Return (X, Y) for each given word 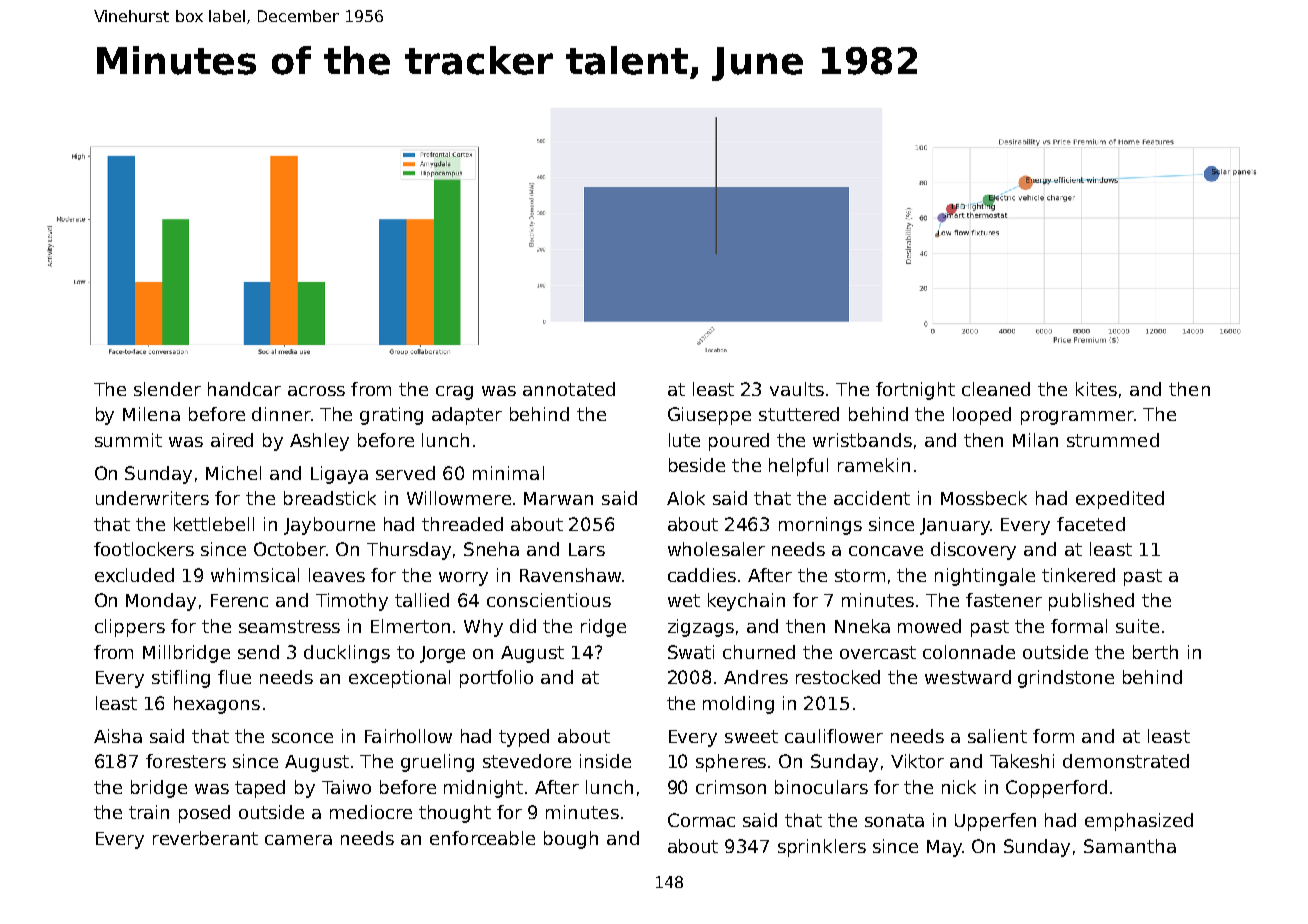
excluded (134, 575)
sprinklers (822, 848)
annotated (569, 389)
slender (167, 389)
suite (1137, 626)
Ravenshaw (570, 575)
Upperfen (995, 822)
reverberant (205, 838)
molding (738, 705)
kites (1096, 389)
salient (997, 736)
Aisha (118, 736)
